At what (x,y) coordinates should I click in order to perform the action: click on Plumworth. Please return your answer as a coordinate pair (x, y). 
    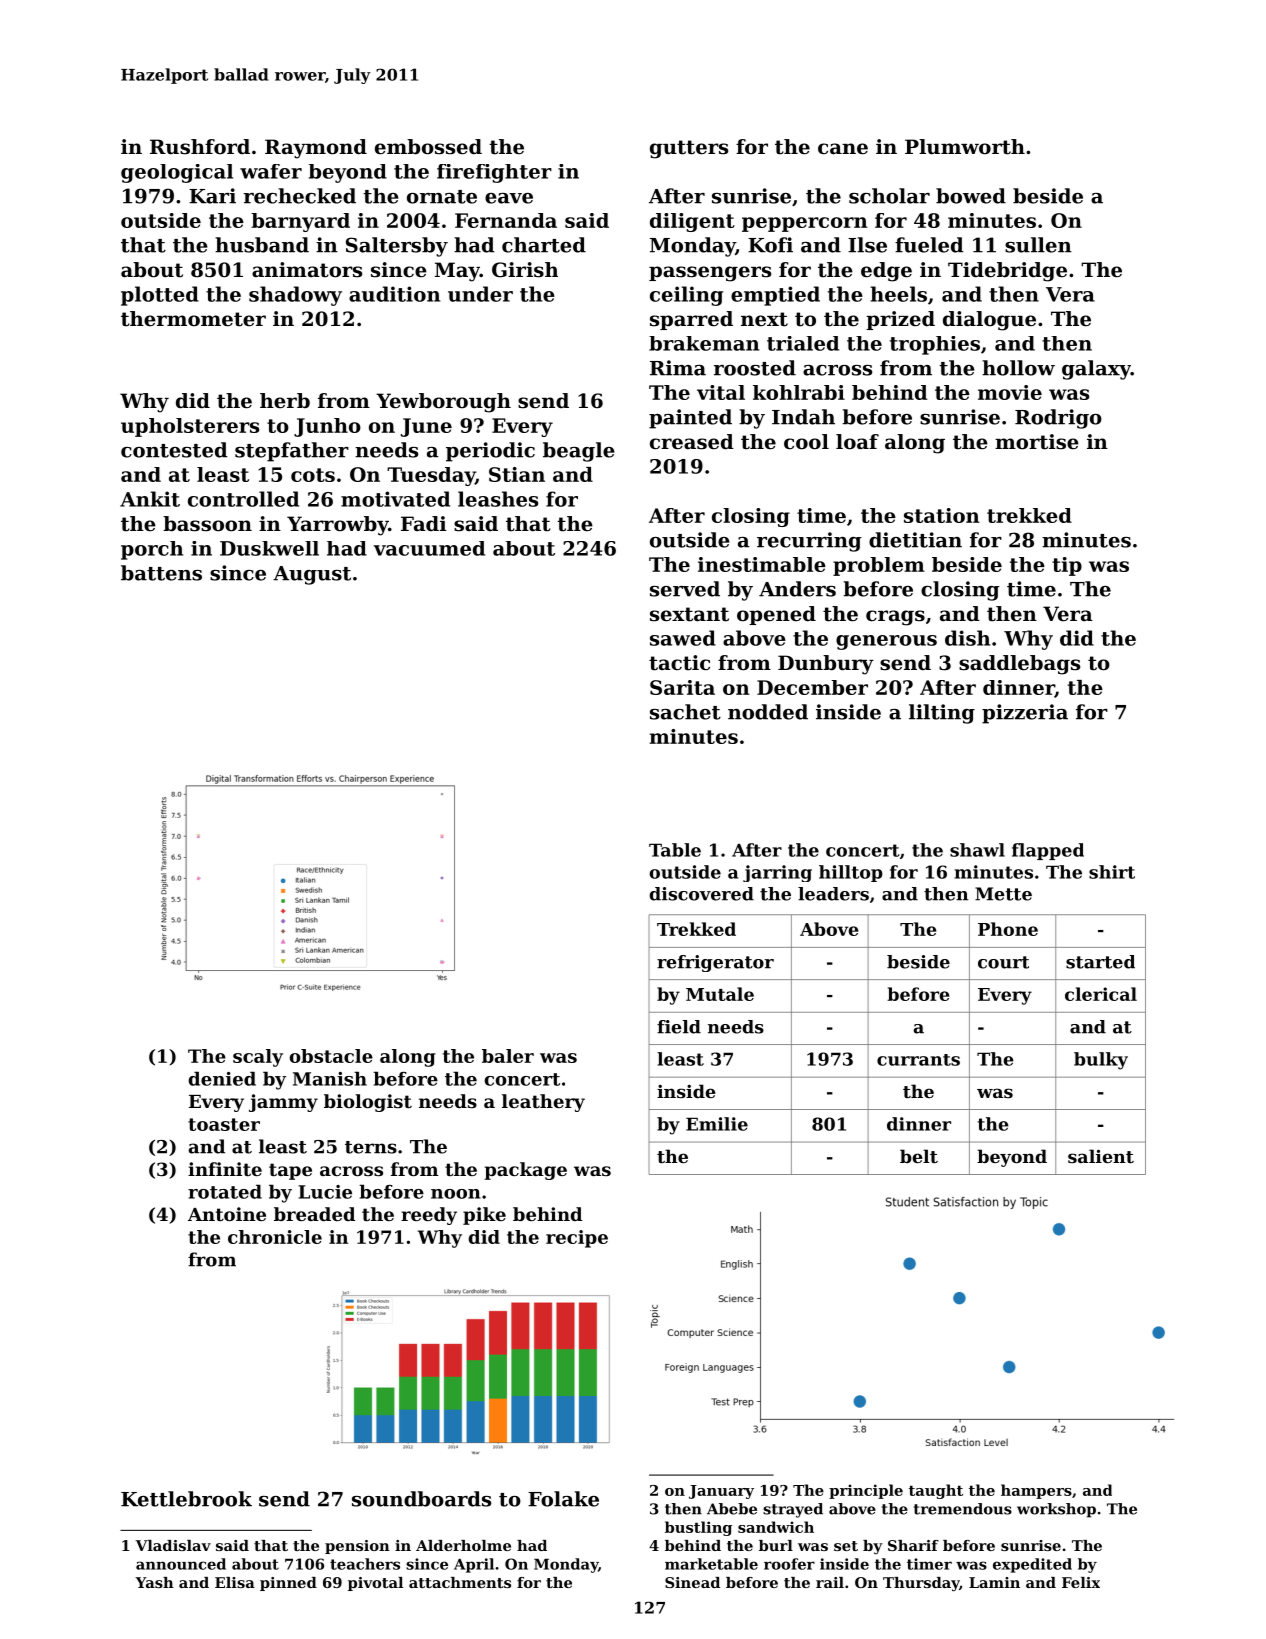
    Looking at the image, I should click on (965, 147).
